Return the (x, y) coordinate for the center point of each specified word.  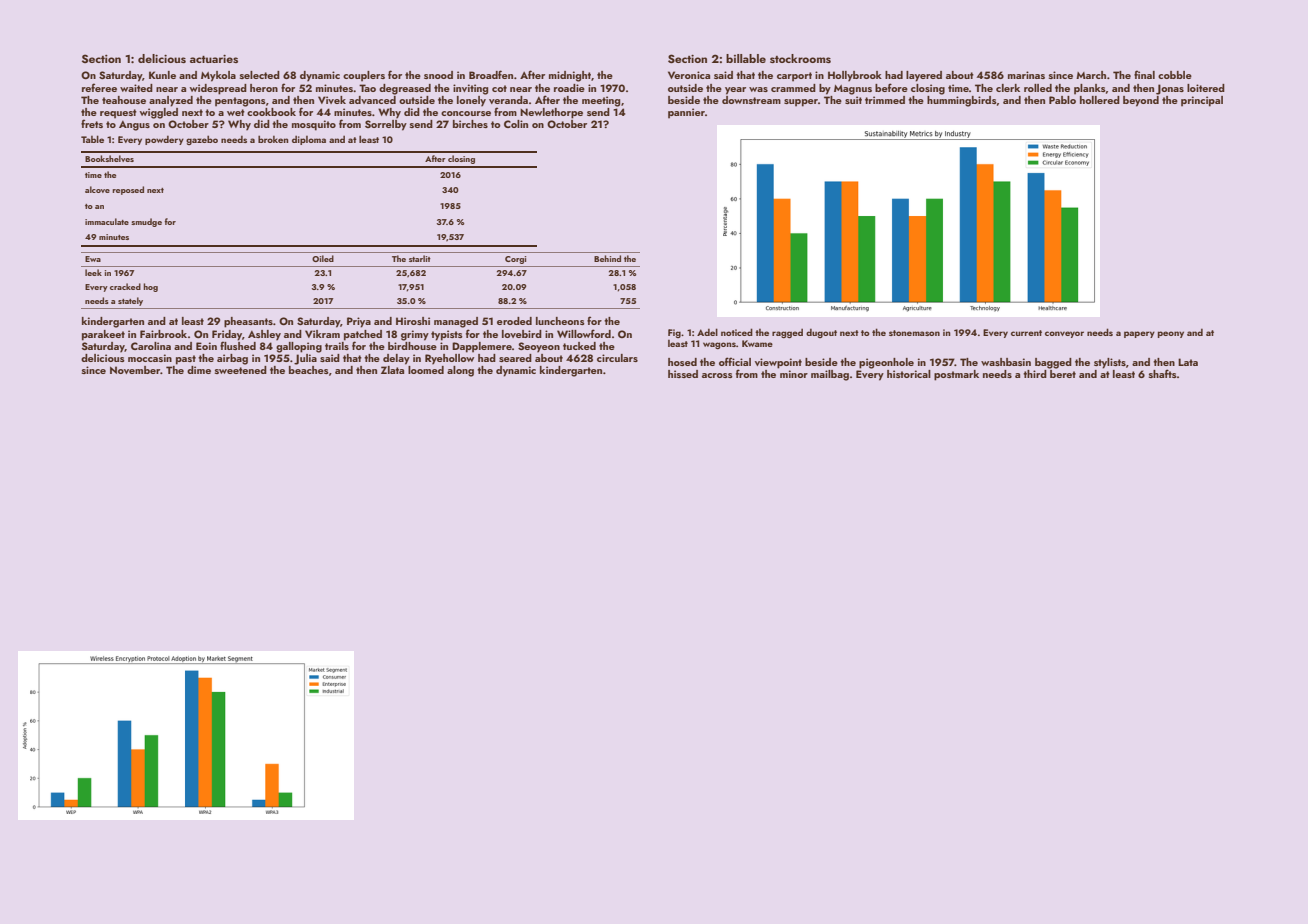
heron (264, 88)
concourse (466, 113)
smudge (146, 222)
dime (199, 370)
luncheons (560, 321)
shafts (1163, 373)
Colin (516, 124)
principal (1202, 101)
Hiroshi (413, 321)
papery (1139, 334)
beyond (1141, 101)
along (460, 371)
